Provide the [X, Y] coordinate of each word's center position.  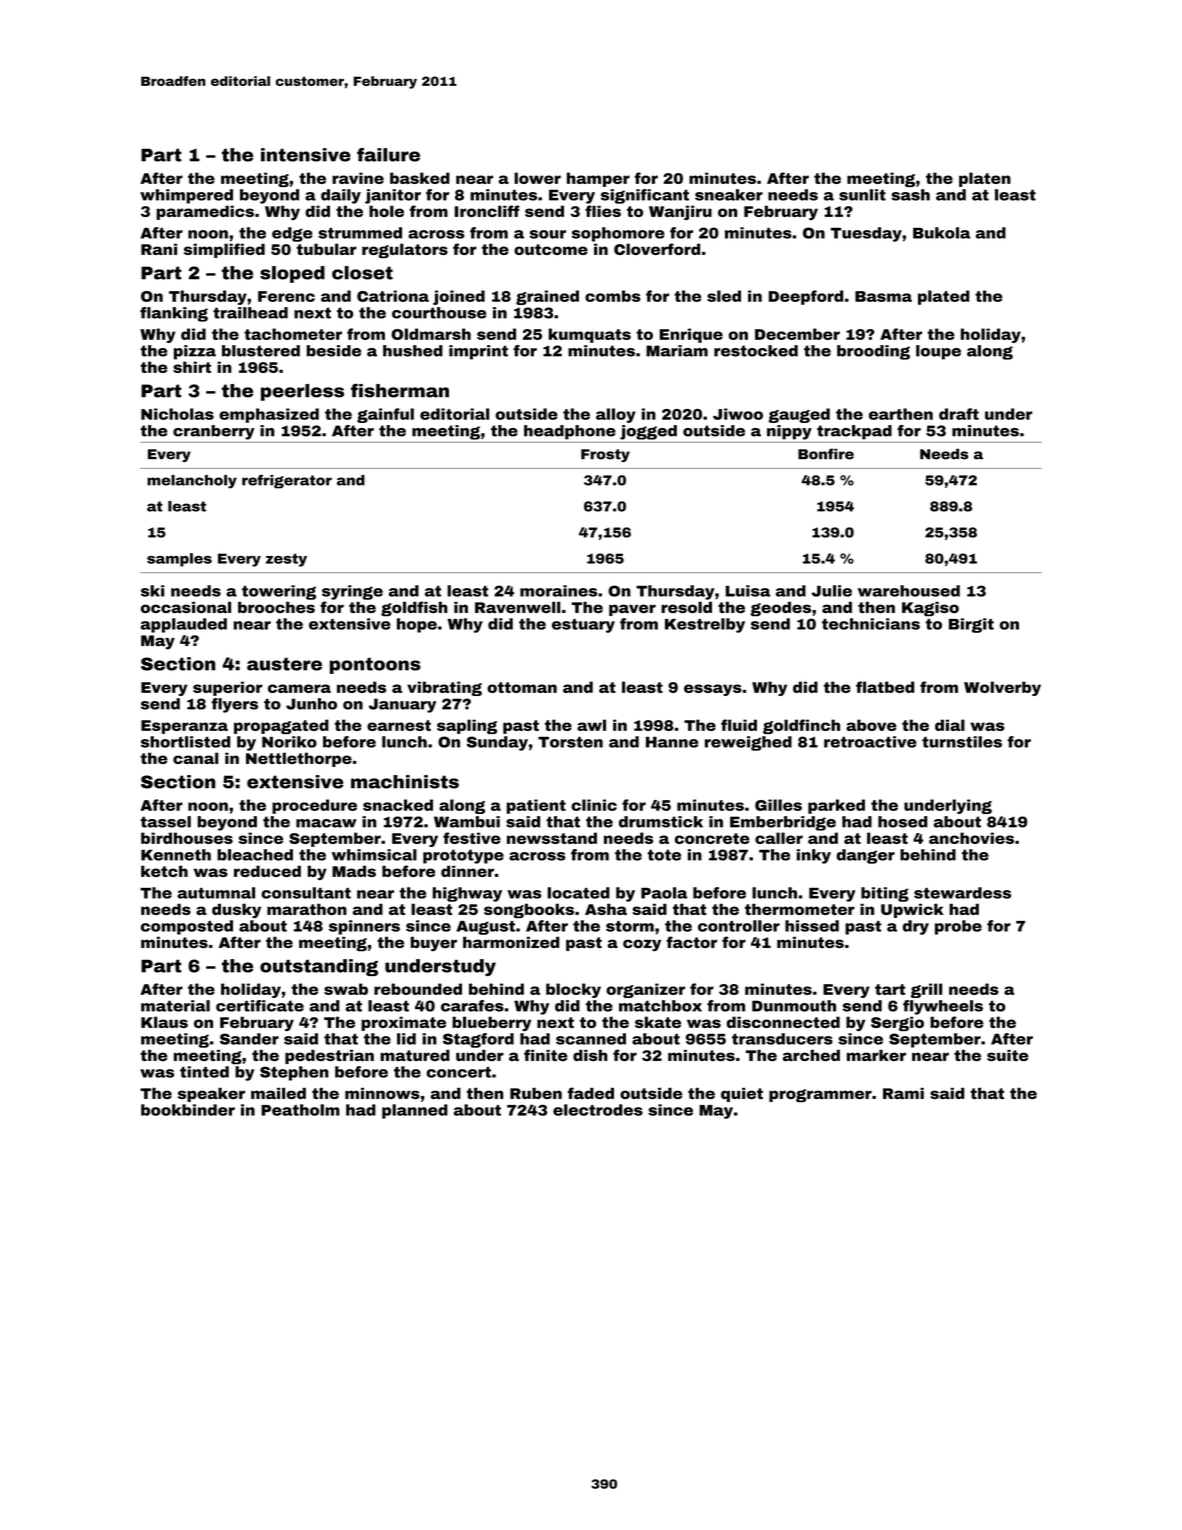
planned [415, 1111]
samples [179, 560]
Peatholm [300, 1110]
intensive [306, 155]
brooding [873, 352]
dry [916, 927]
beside [334, 351]
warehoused [909, 591]
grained [547, 297]
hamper [598, 179]
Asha [606, 909]
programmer [820, 1096]
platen [985, 179]
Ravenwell [517, 607]
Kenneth [176, 855]
